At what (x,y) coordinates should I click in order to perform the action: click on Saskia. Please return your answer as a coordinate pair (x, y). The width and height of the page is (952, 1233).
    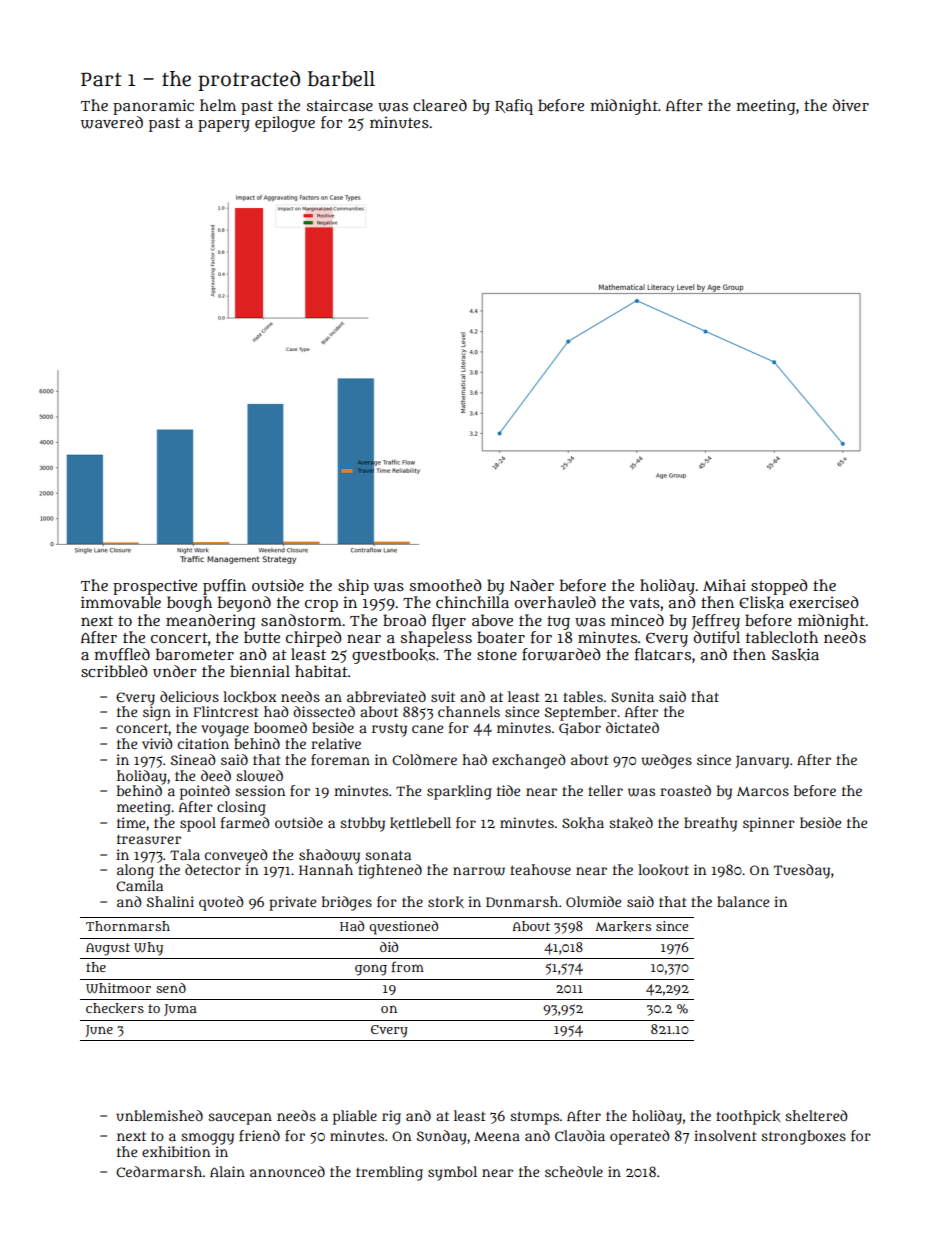
    Looking at the image, I should click on (795, 654).
